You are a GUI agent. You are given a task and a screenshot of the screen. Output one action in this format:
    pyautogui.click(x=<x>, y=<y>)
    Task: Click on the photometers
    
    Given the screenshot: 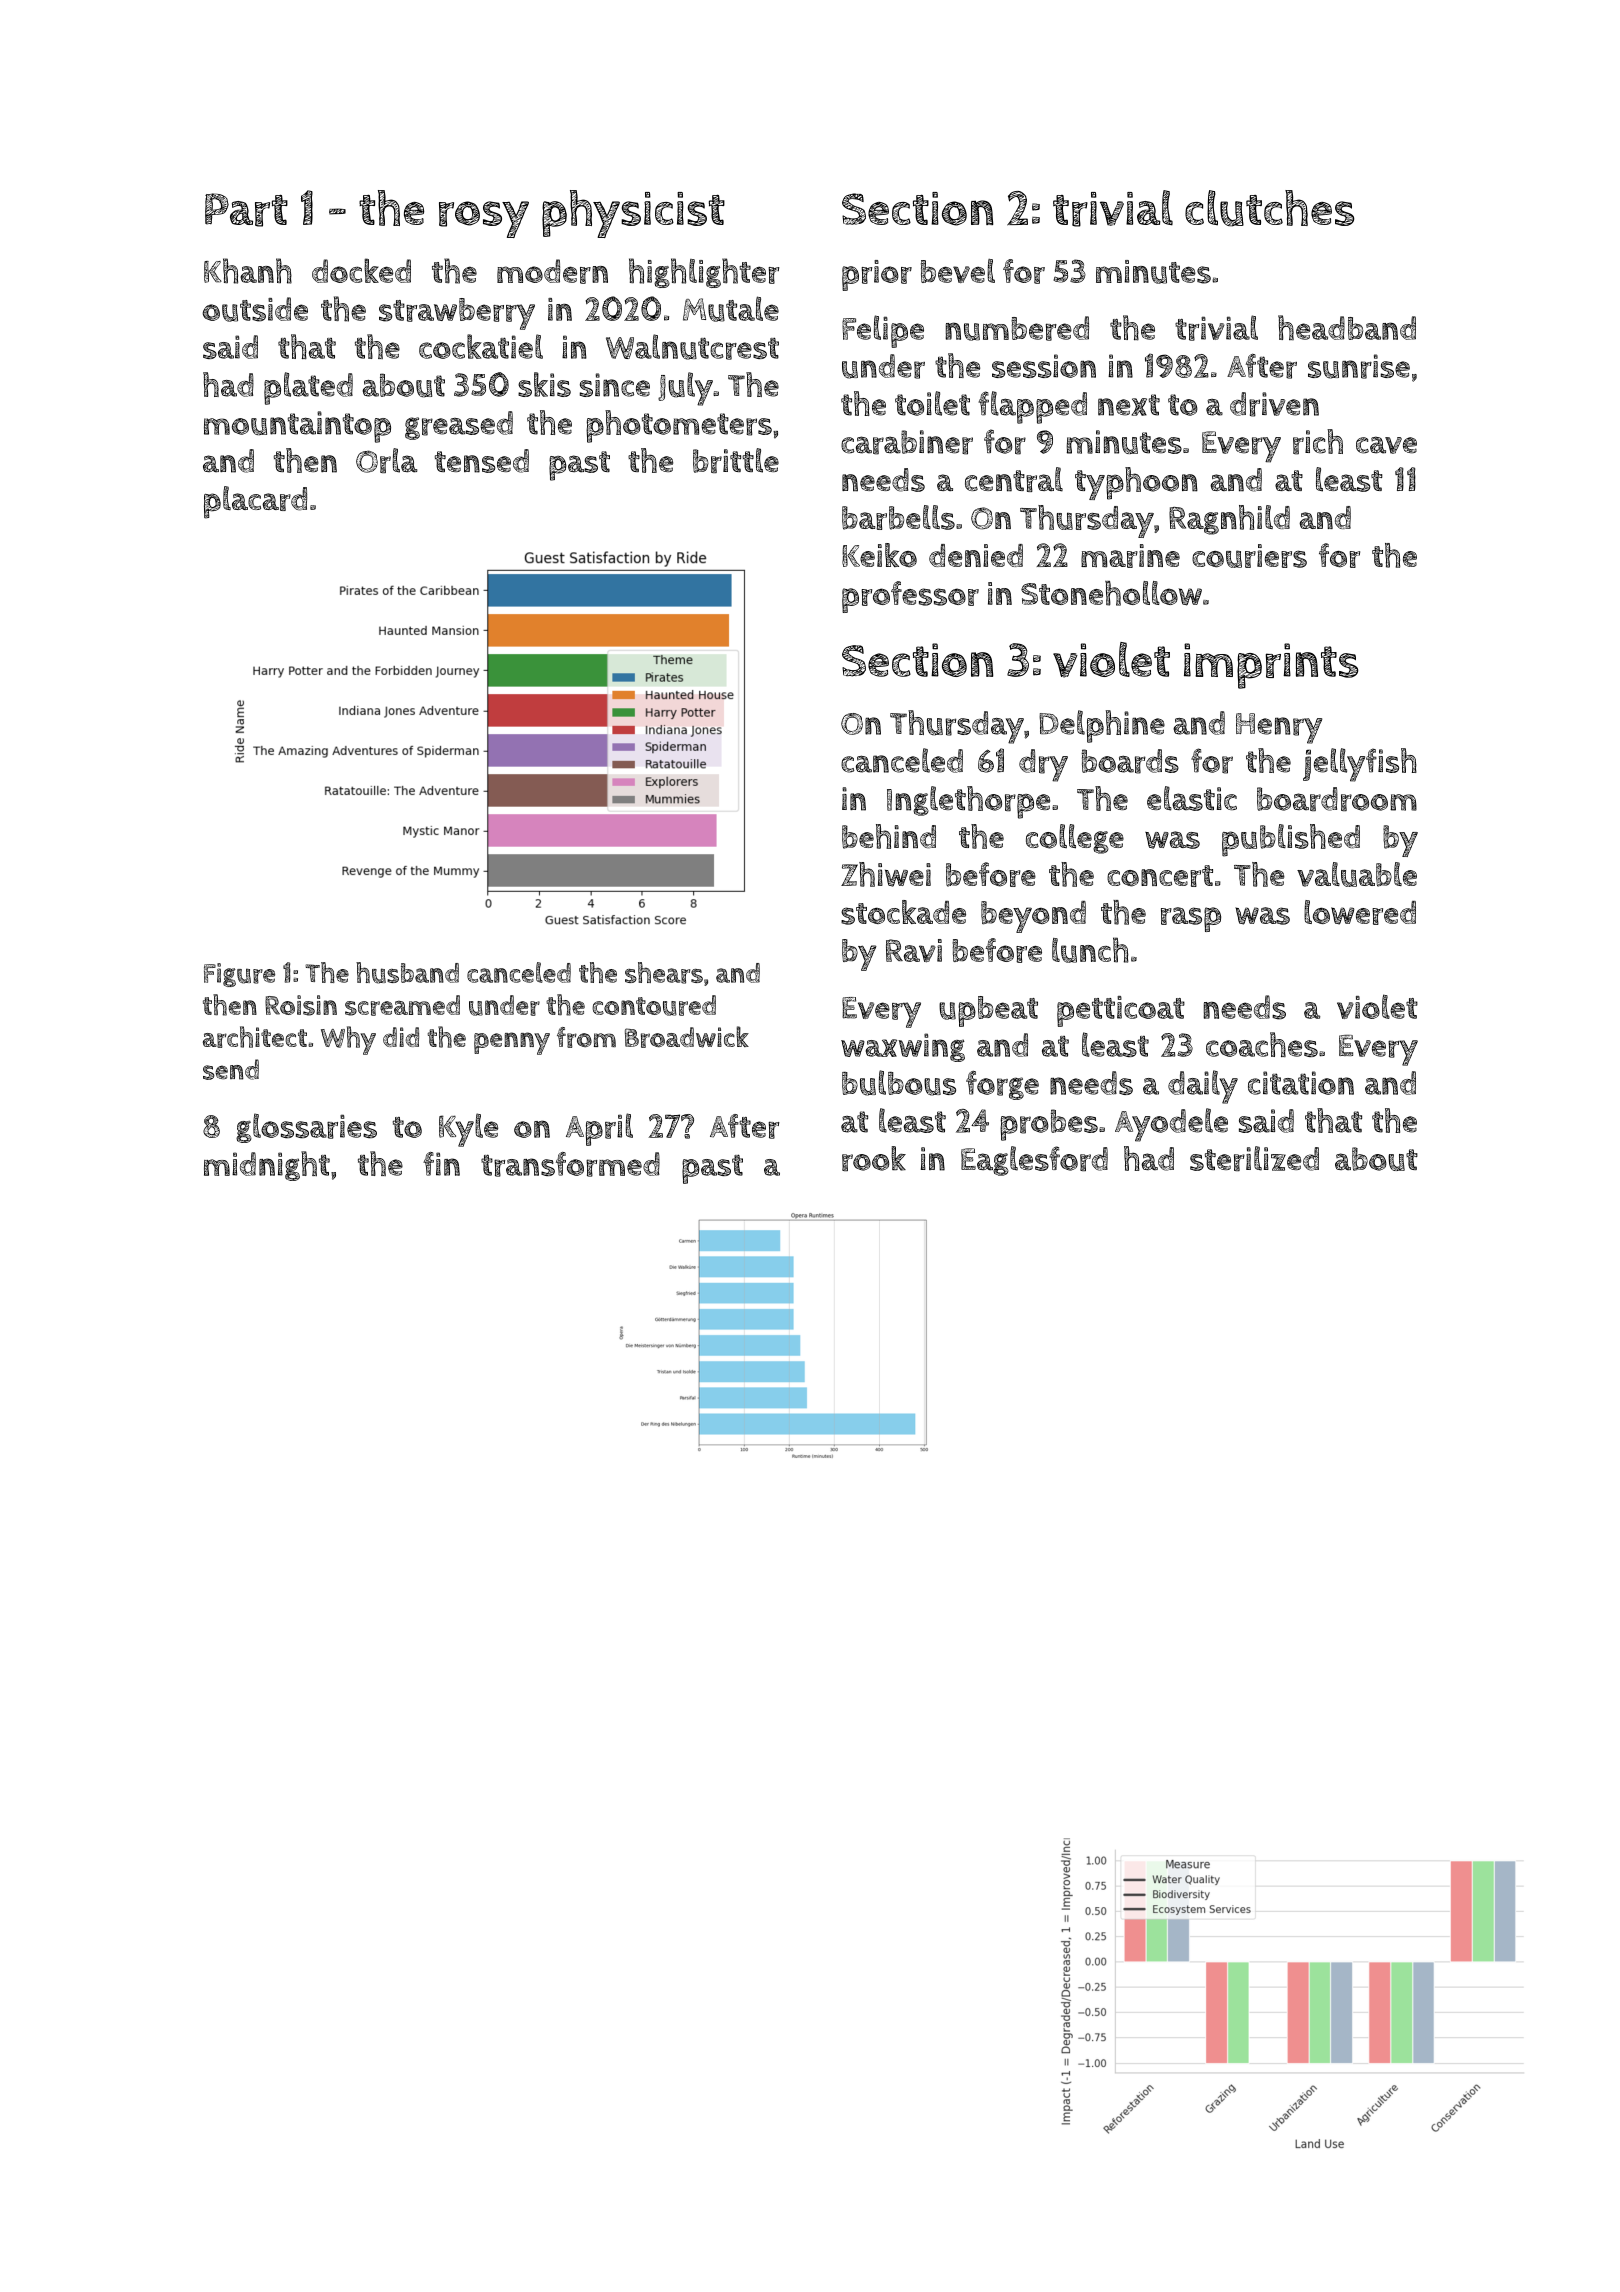 What is the action you would take?
    pyautogui.click(x=679, y=426)
